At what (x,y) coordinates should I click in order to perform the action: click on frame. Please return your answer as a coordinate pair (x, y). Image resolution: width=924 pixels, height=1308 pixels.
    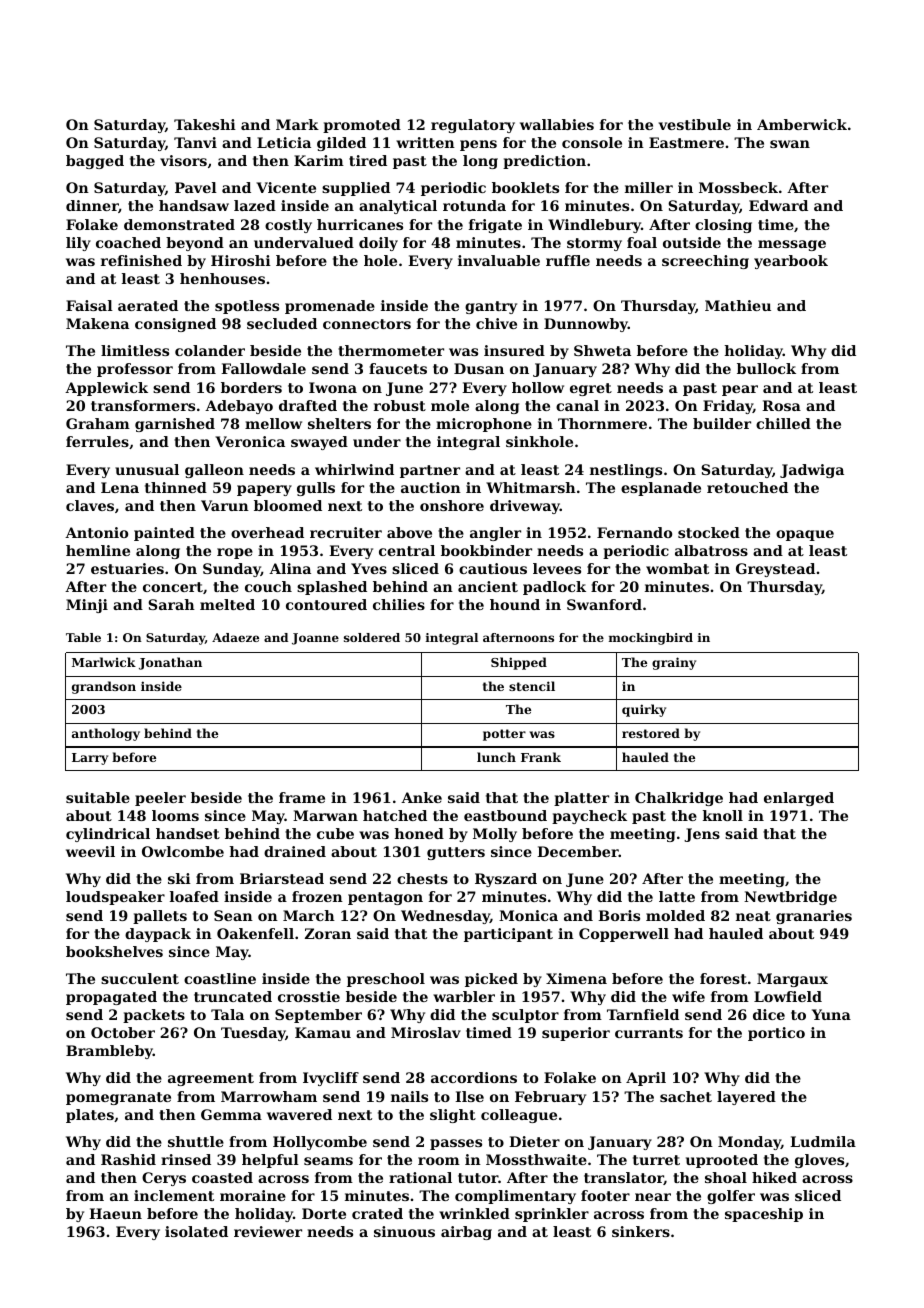
    Looking at the image, I should click on (302, 797).
